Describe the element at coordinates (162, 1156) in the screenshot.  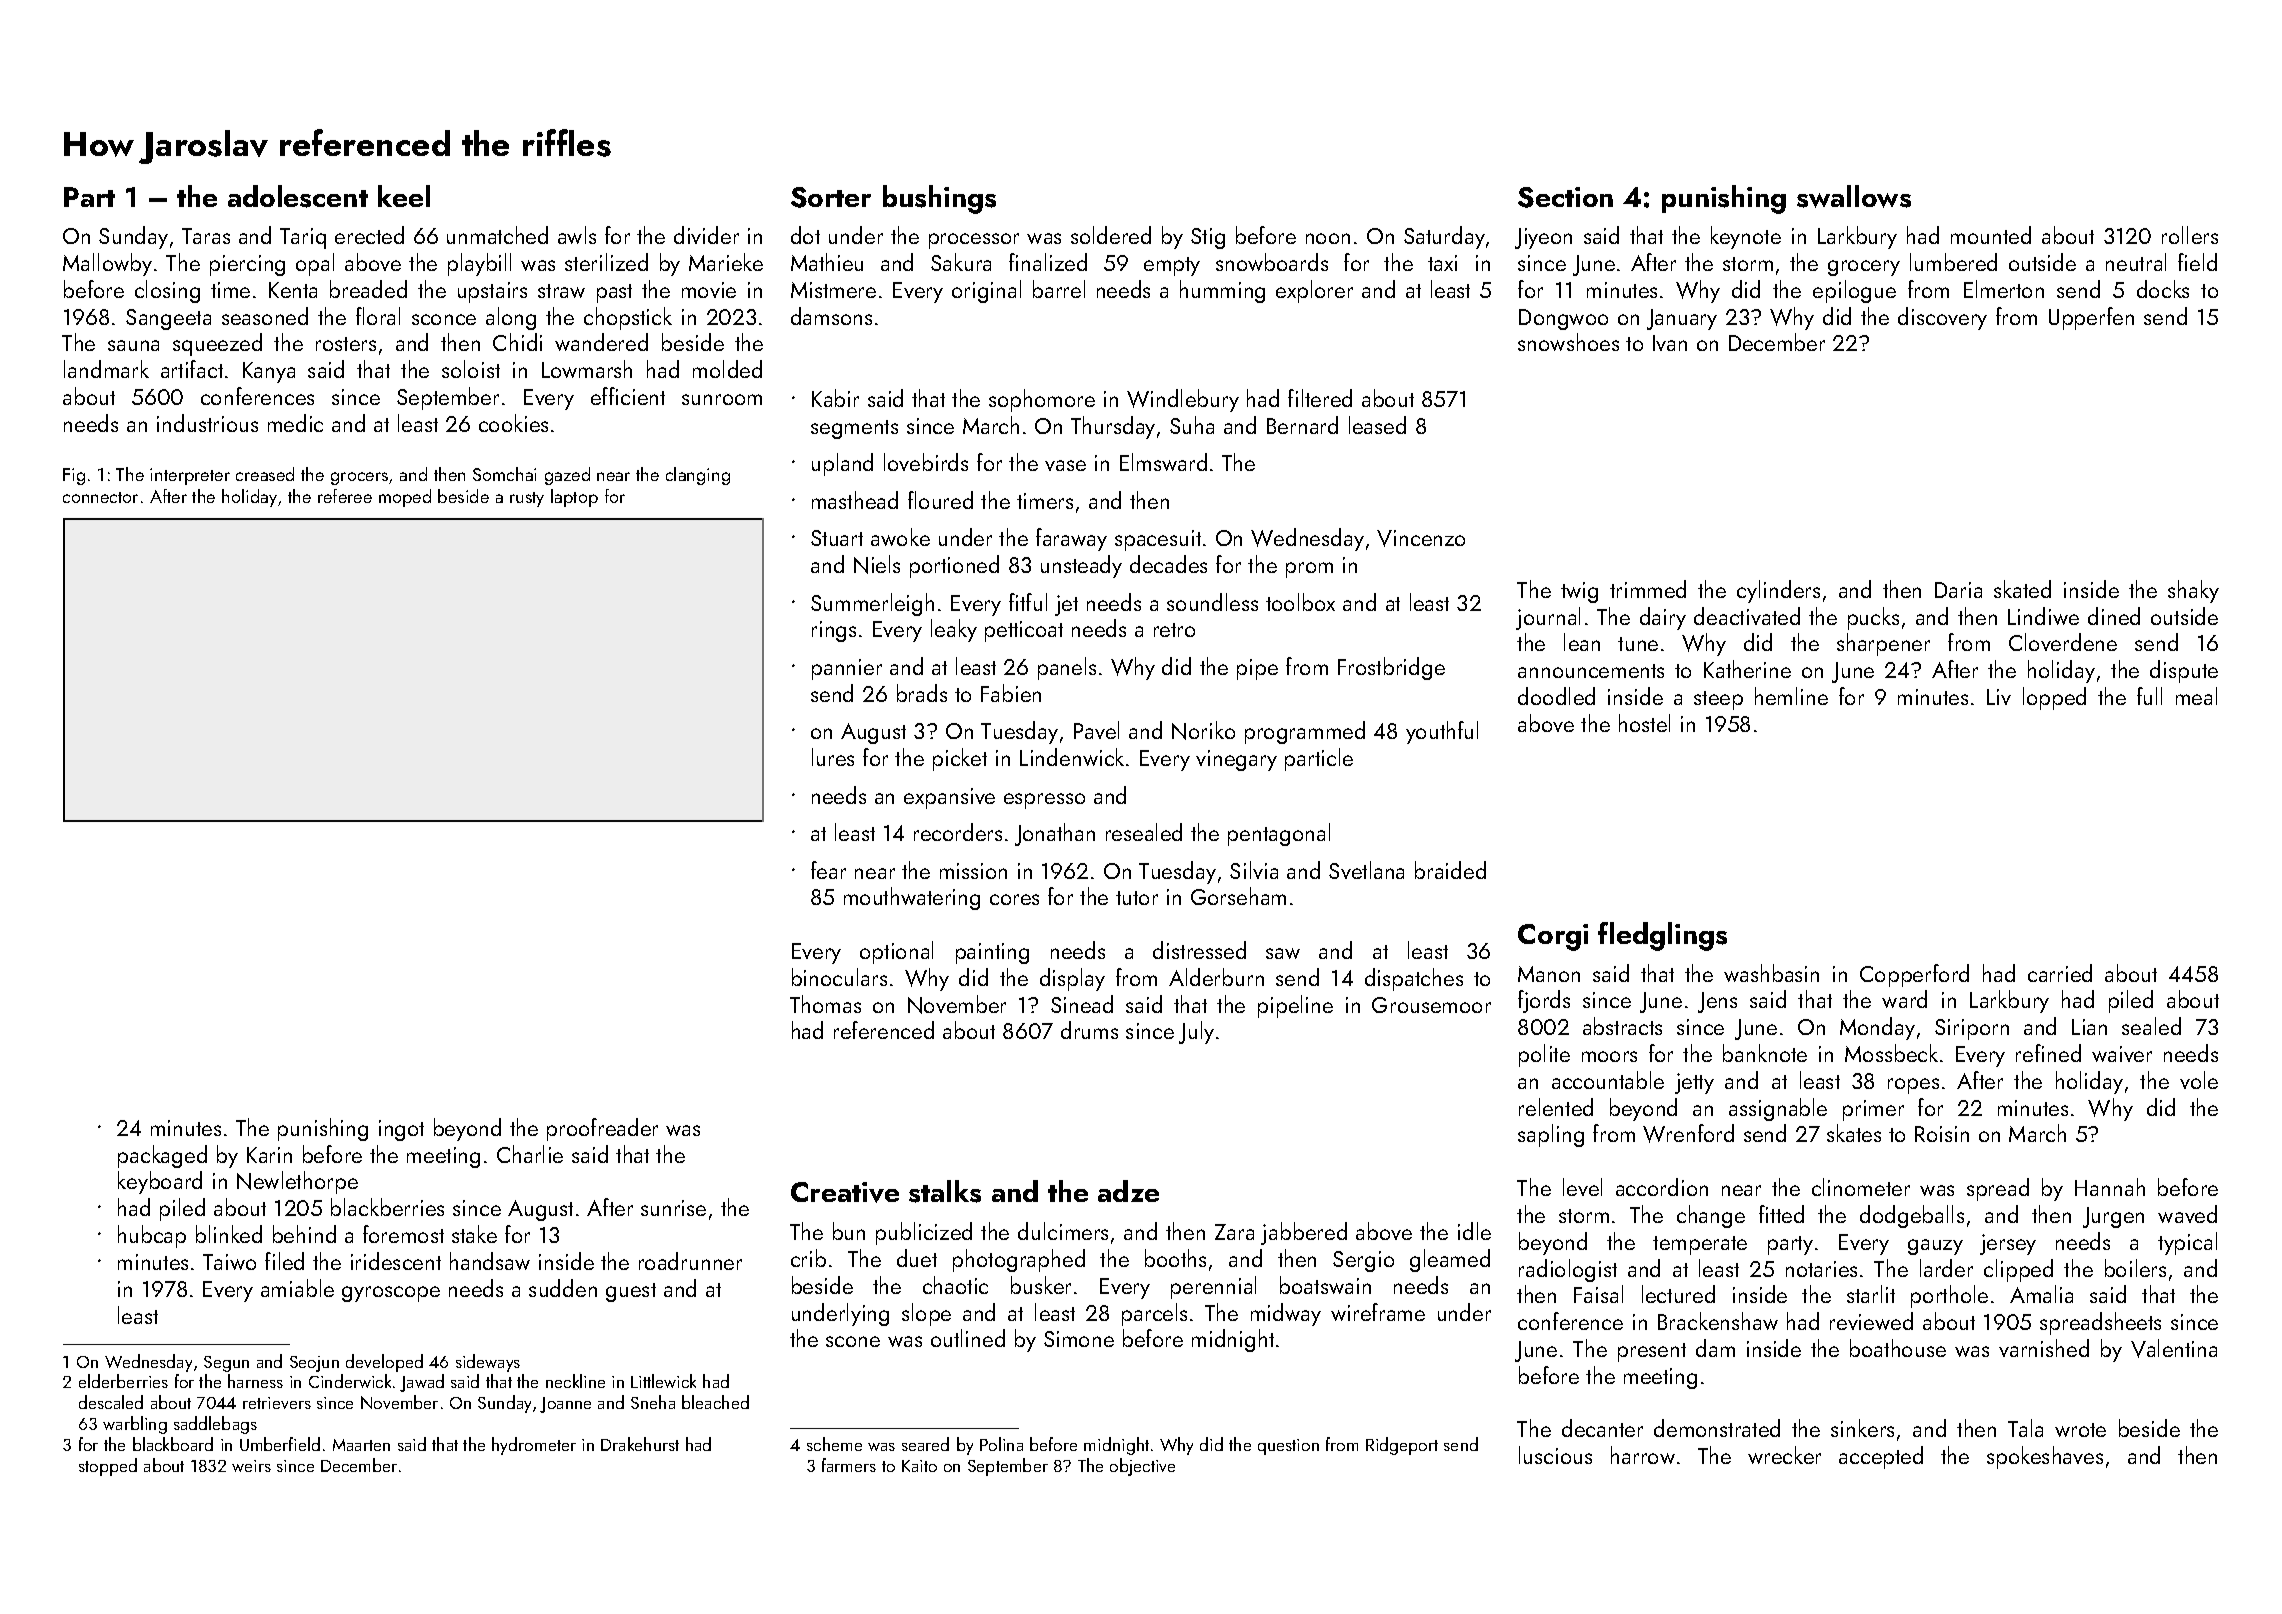
I see `packaged` at that location.
